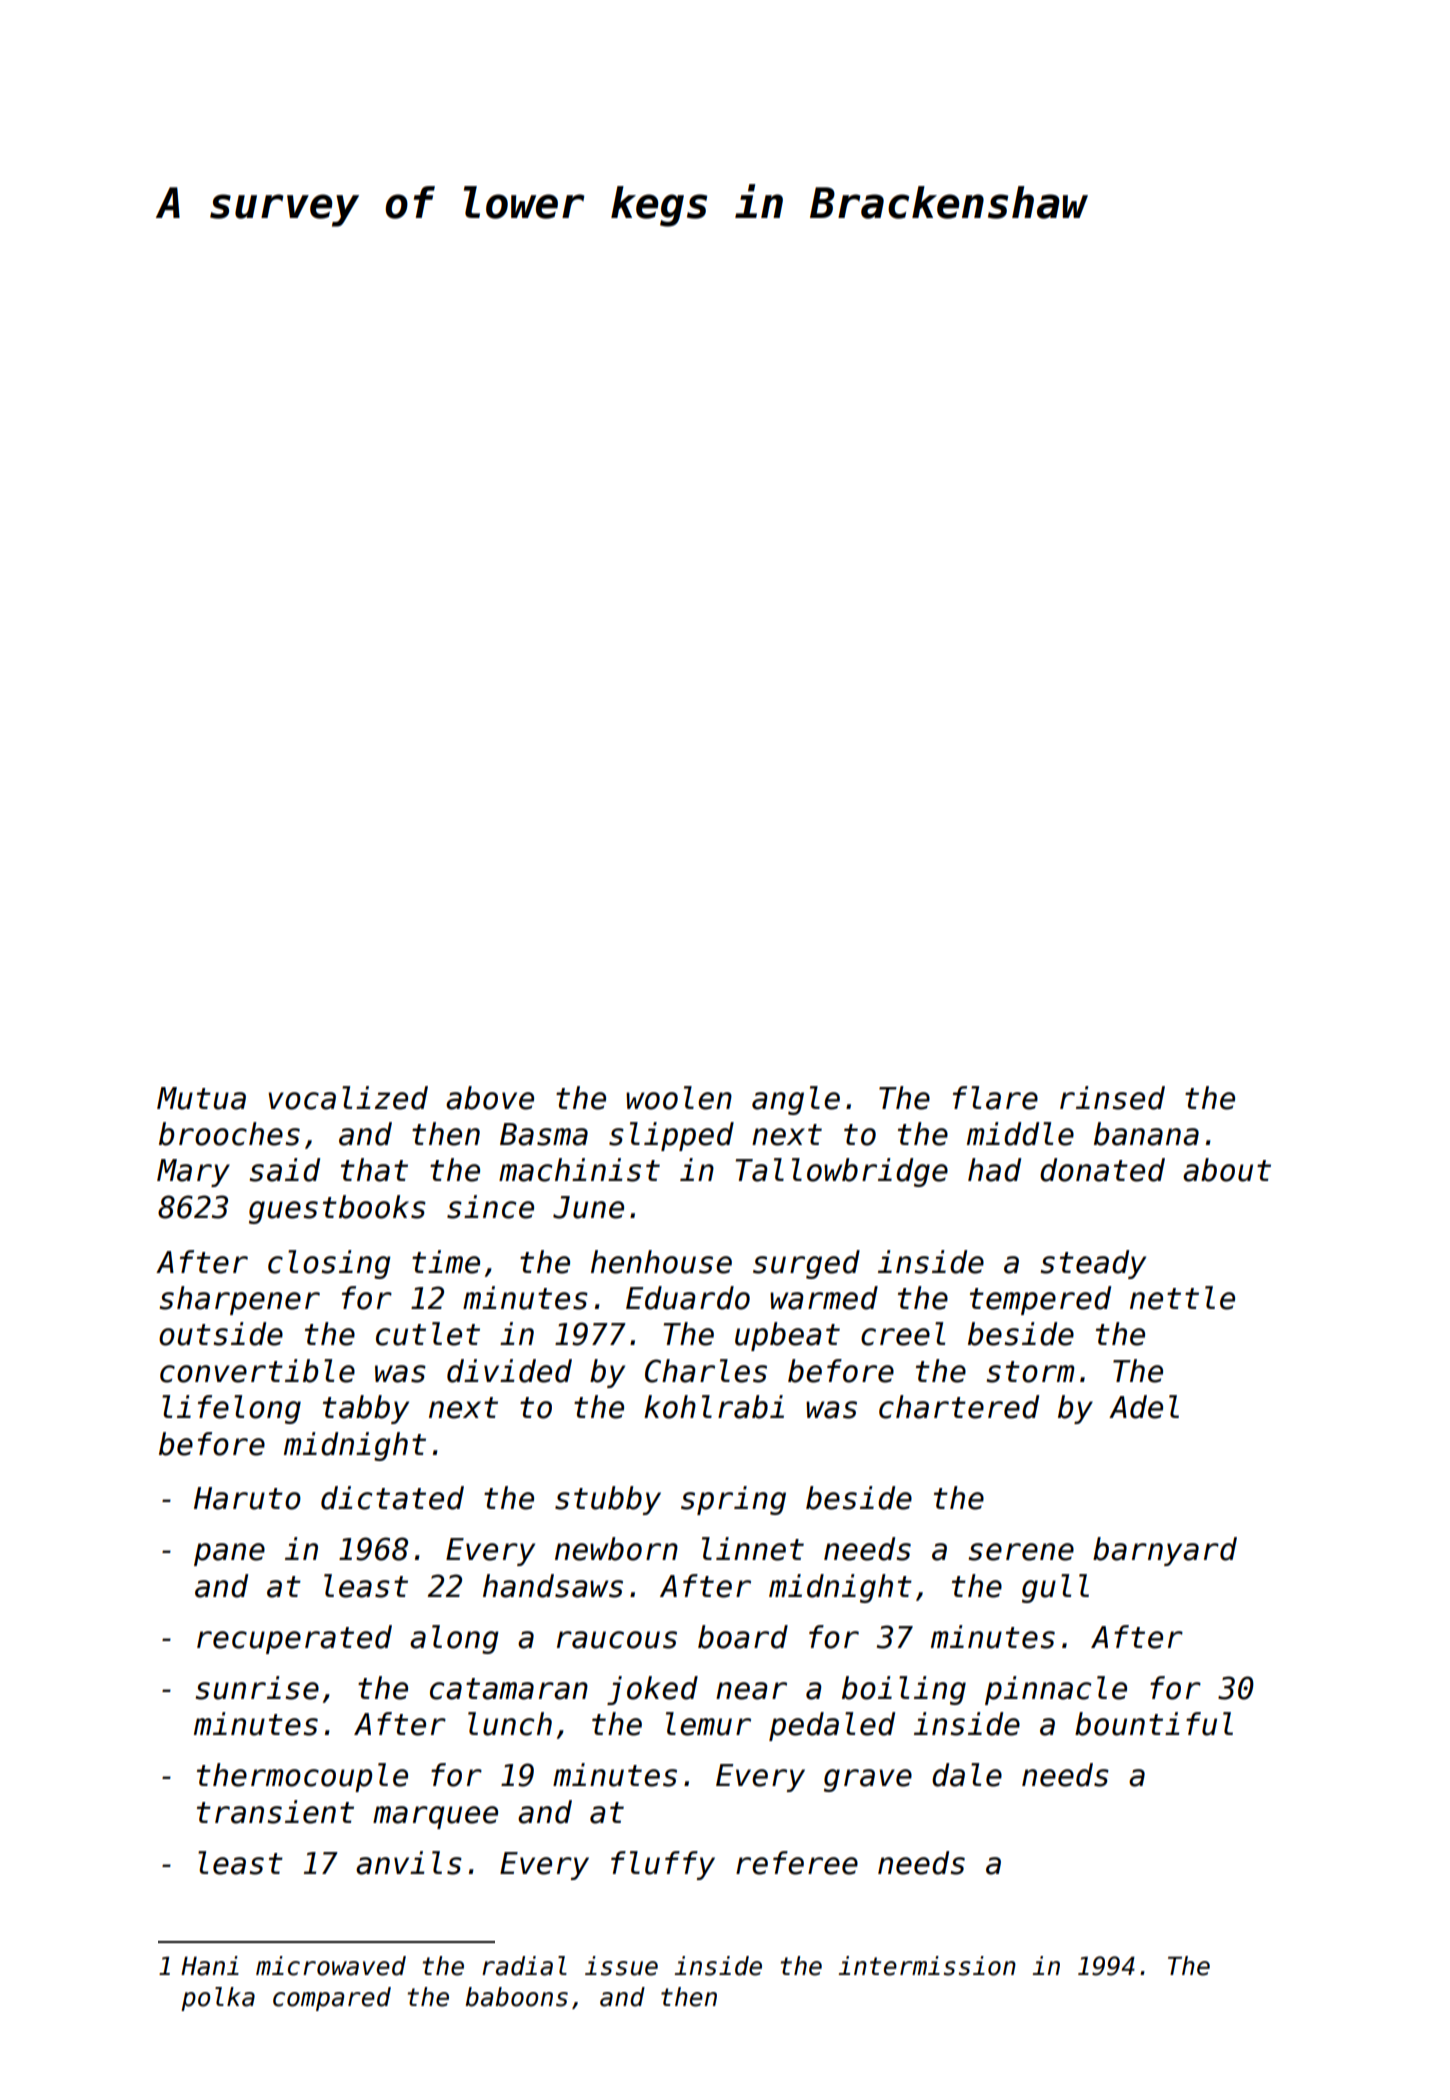  I want to click on woolen, so click(679, 1098).
